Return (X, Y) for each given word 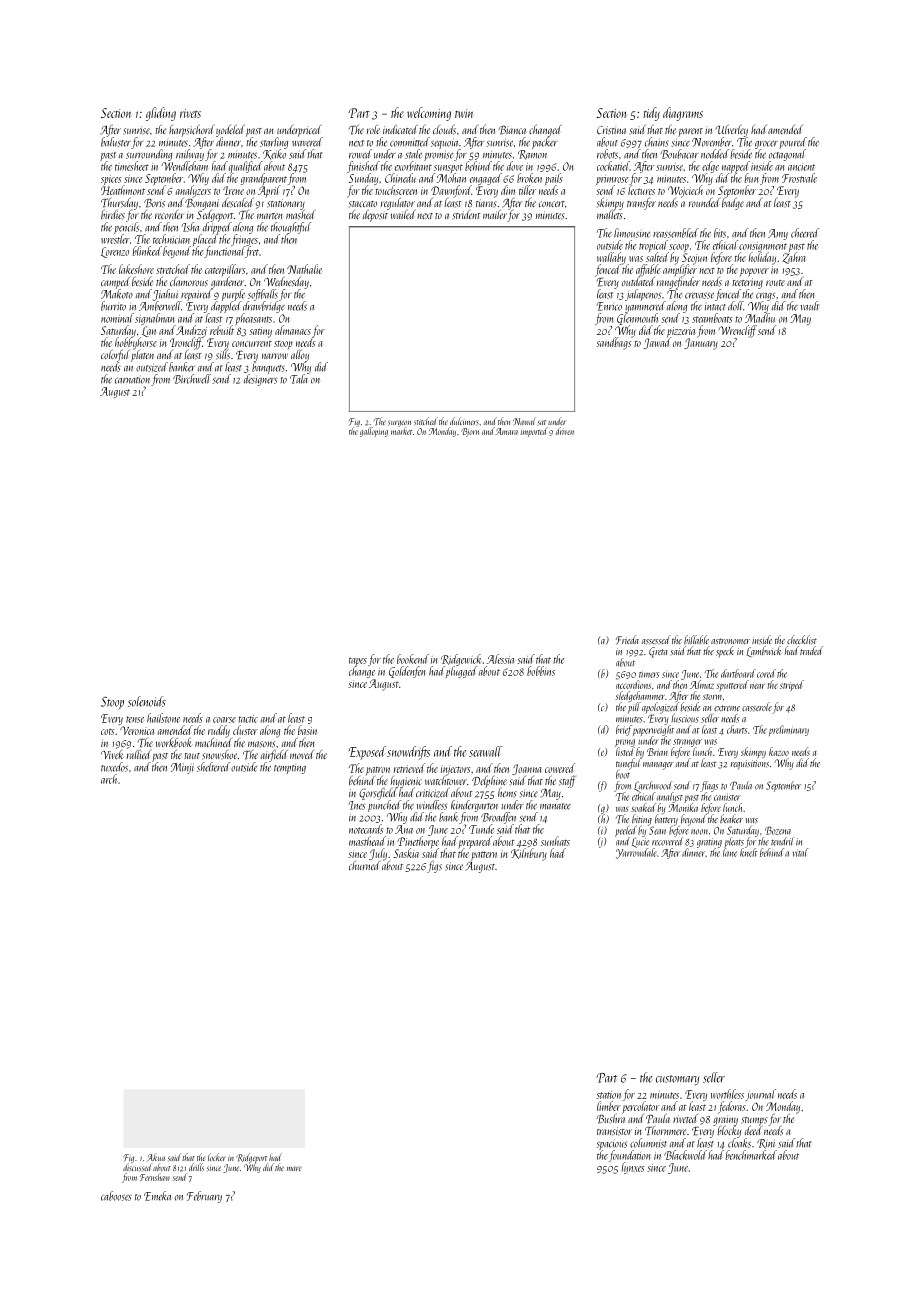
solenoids (147, 701)
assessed (656, 640)
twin (464, 113)
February (204, 1197)
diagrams (683, 114)
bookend (413, 659)
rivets (190, 113)
